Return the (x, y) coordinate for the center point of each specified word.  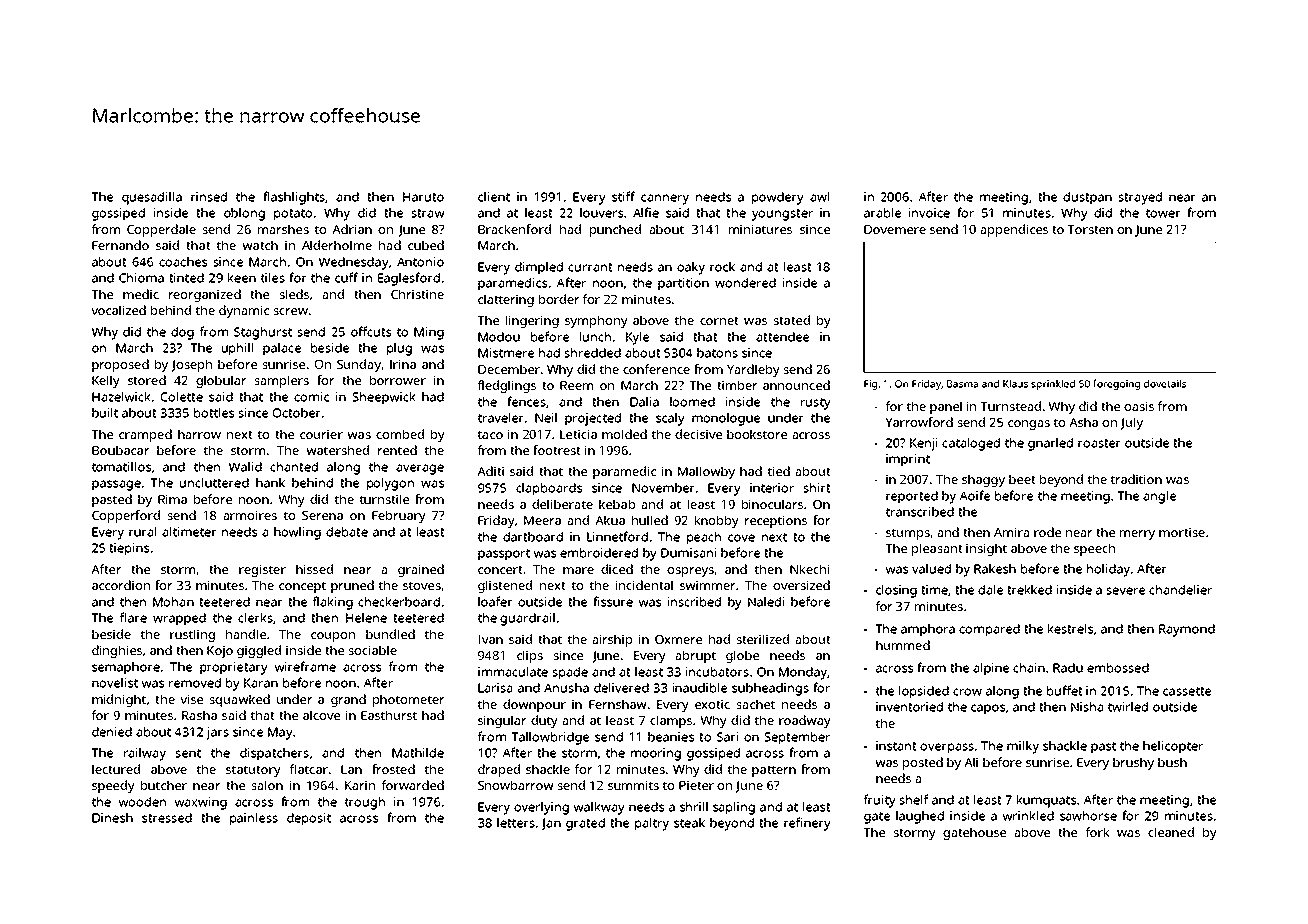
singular (502, 721)
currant (590, 267)
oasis (1139, 406)
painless (254, 819)
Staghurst (263, 333)
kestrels (1070, 629)
